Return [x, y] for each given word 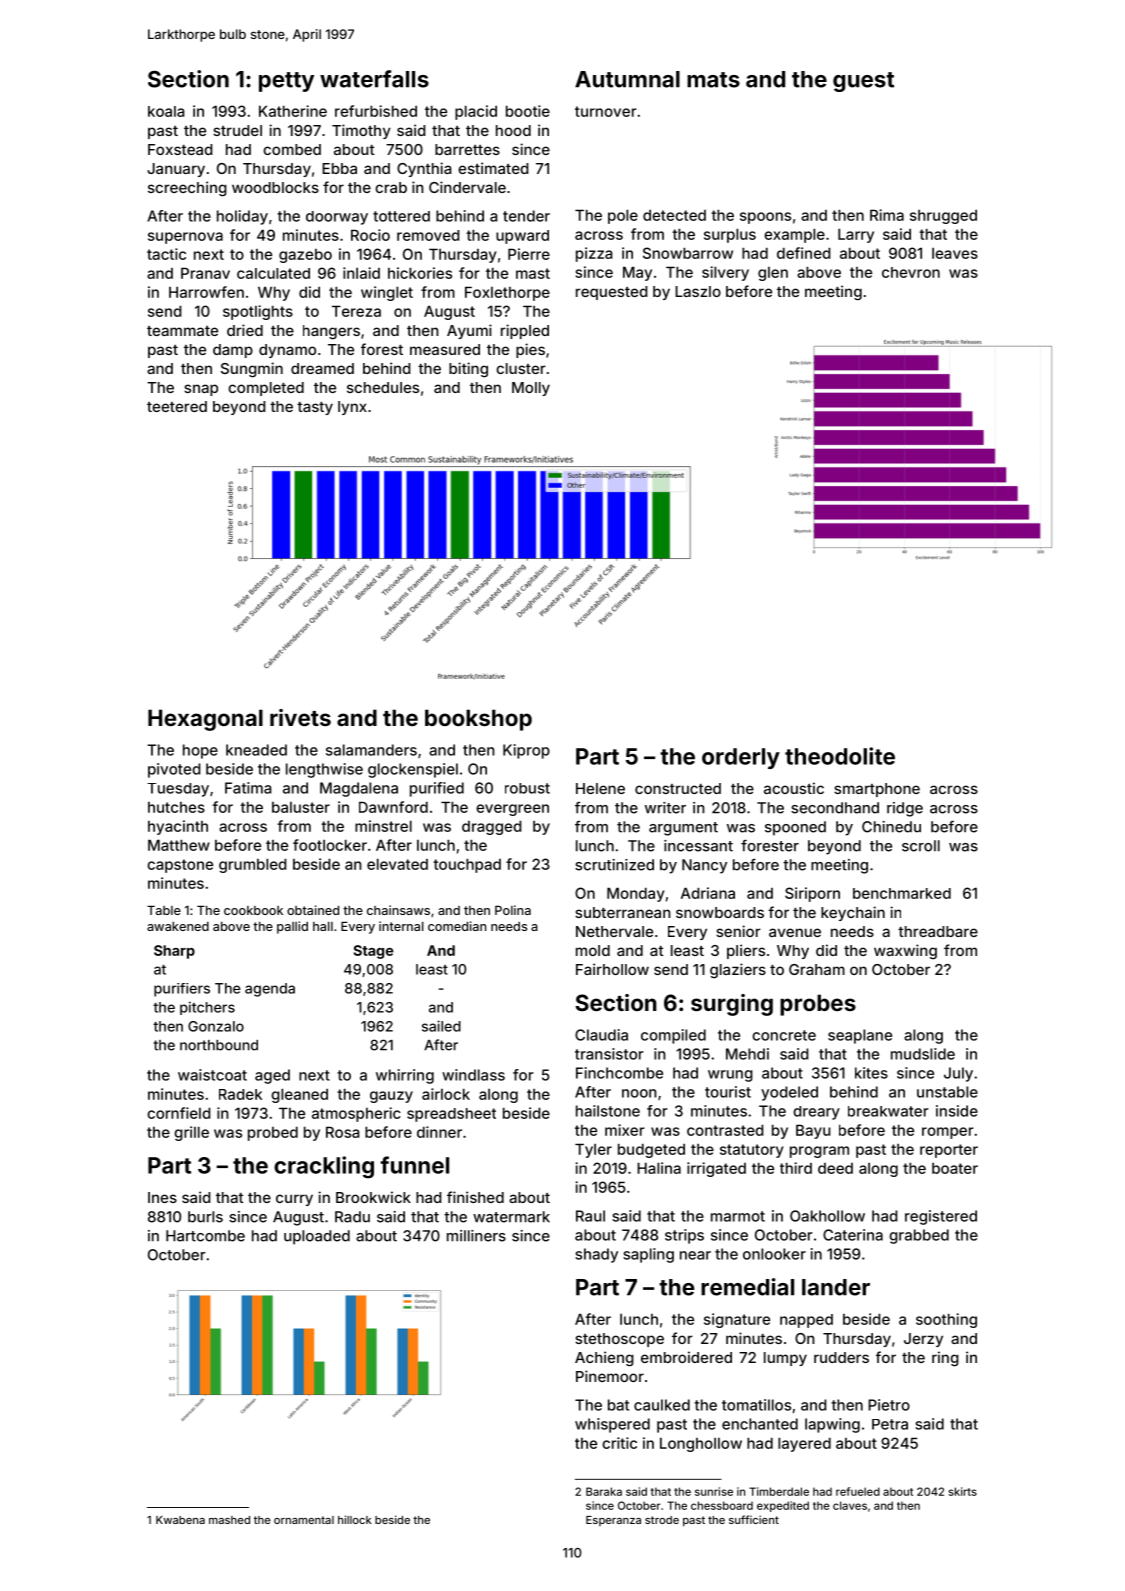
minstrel [383, 826]
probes [818, 1005]
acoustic [794, 788]
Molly [531, 389]
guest [863, 82]
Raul [590, 1216]
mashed [229, 1520]
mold [593, 950]
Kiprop [526, 751]
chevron [911, 272]
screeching [187, 189]
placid [476, 112]
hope [200, 751]
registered [941, 1217]
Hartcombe [205, 1236]
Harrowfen [206, 292]
